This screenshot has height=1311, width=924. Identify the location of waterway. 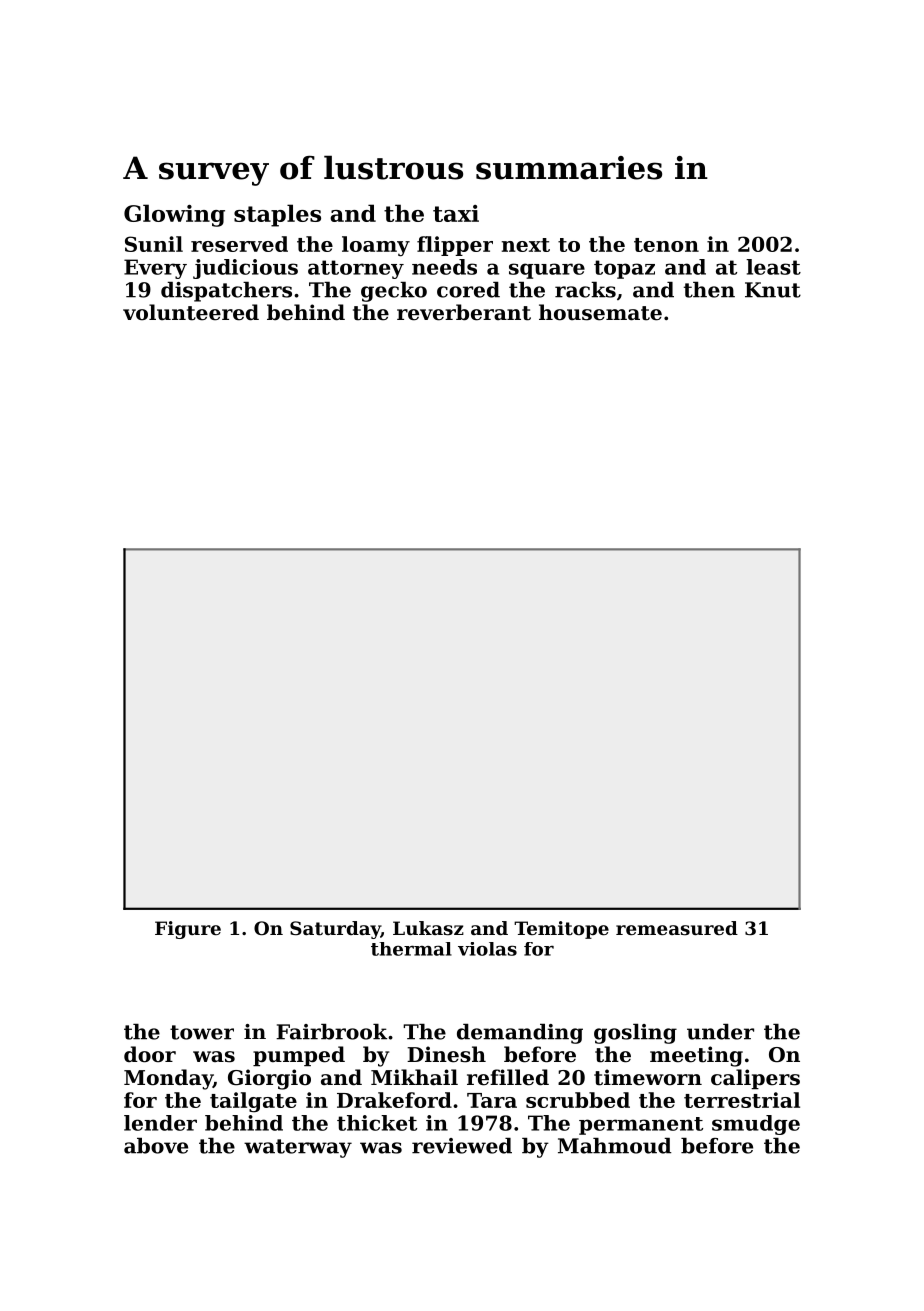
(298, 1148).
